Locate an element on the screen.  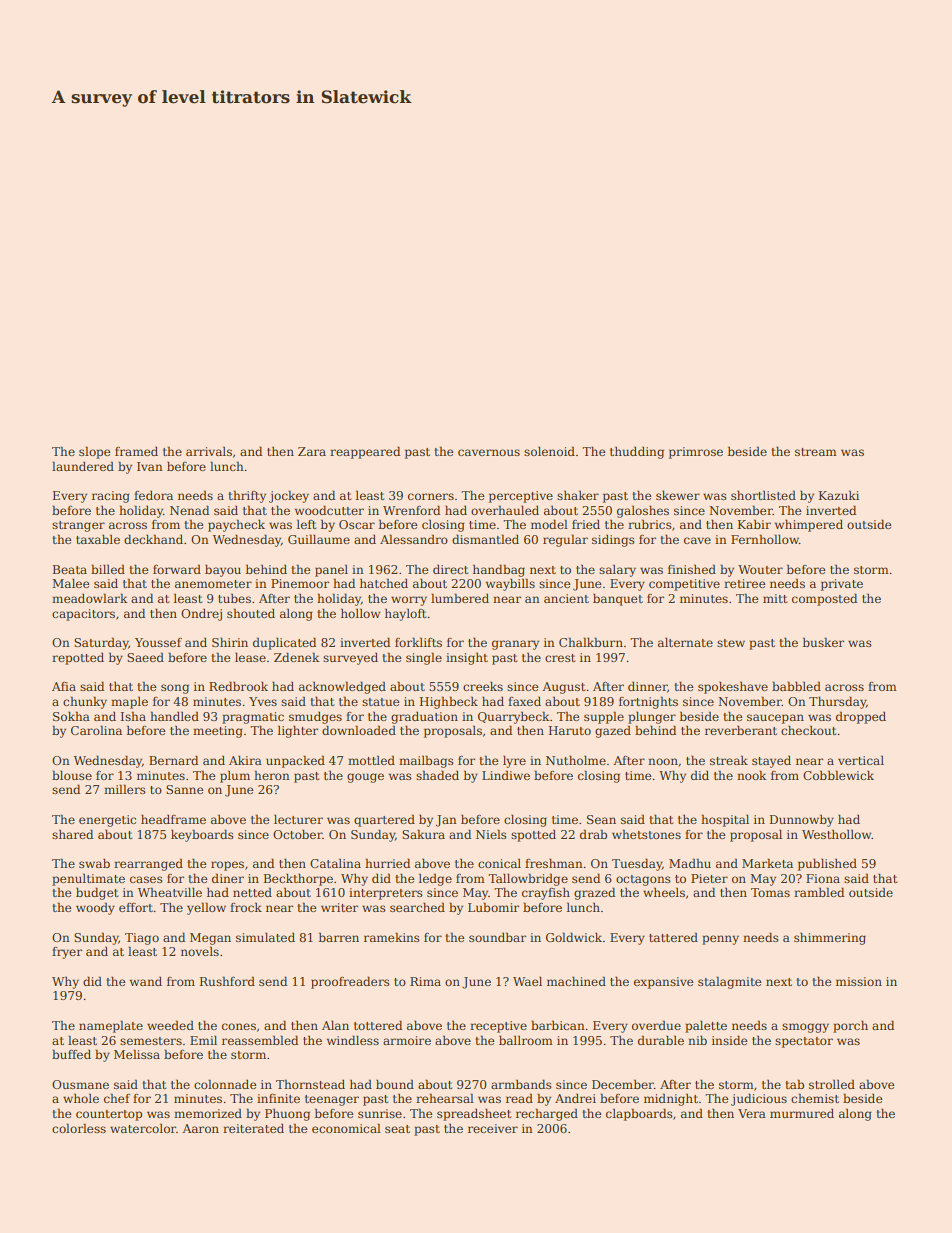
Lindiwe is located at coordinates (506, 775).
